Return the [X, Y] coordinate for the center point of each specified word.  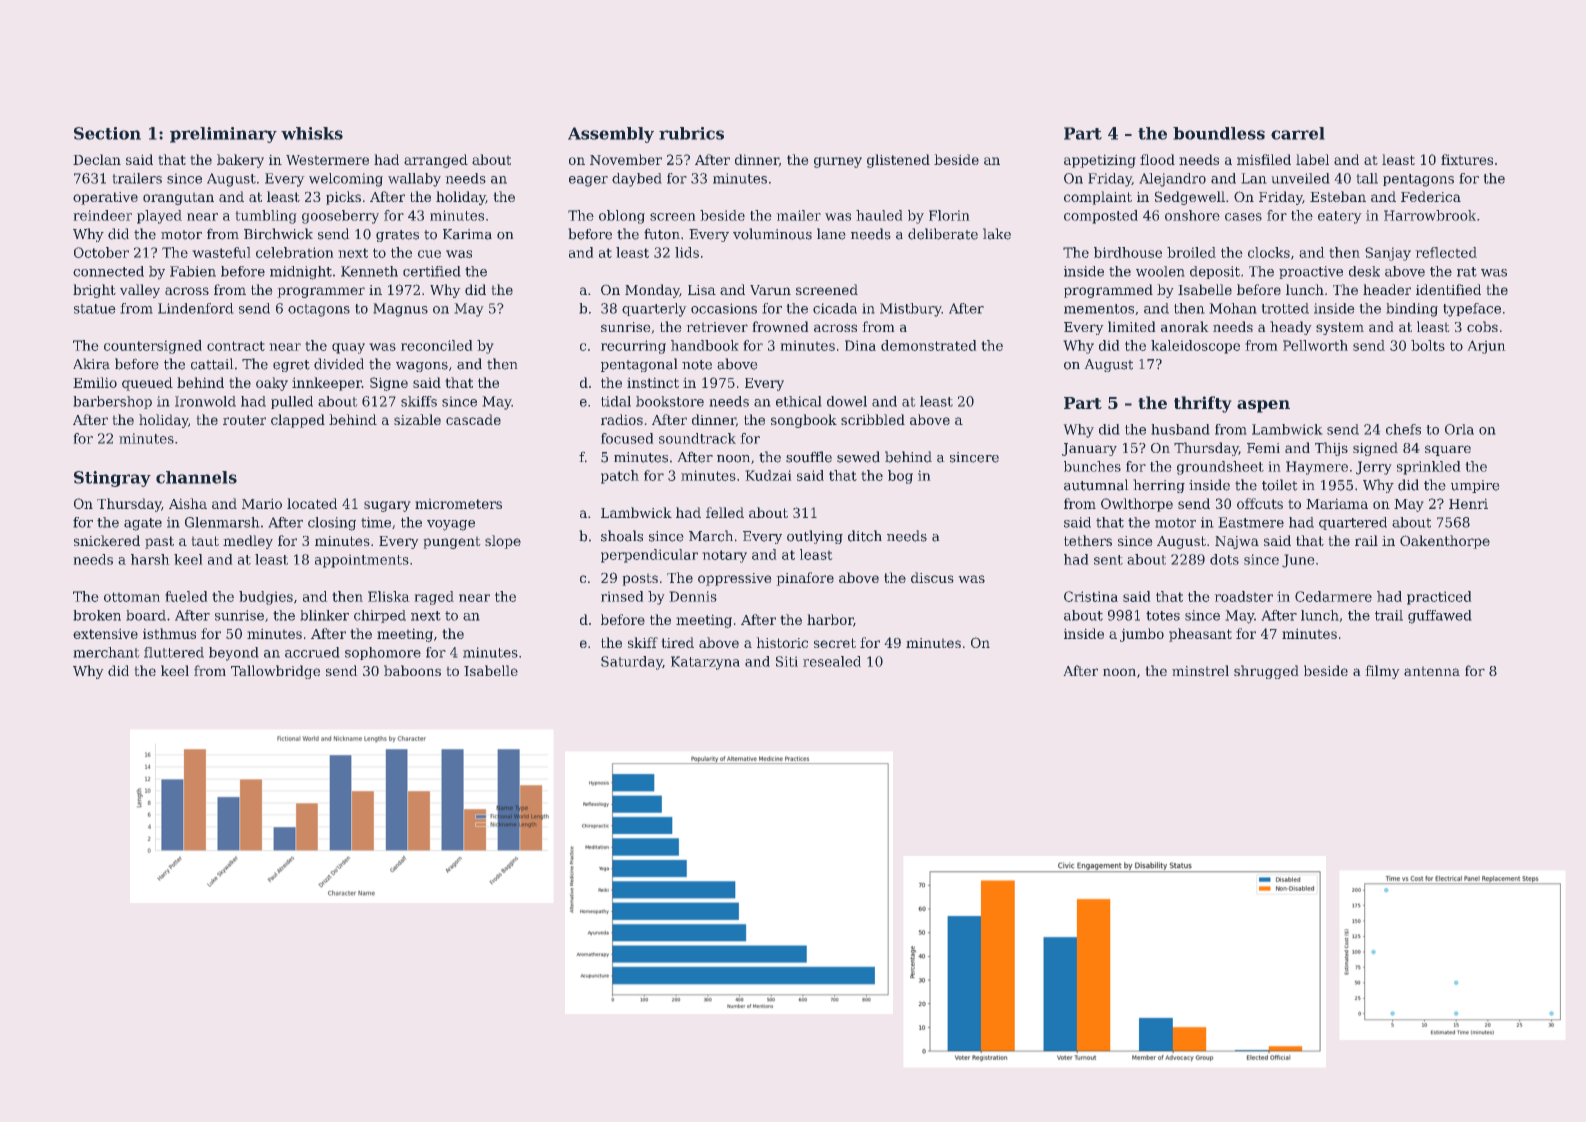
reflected [1446, 252]
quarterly [654, 310]
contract [236, 346]
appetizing [1100, 161]
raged [434, 598]
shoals [622, 536]
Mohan [1233, 308]
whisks [312, 133]
